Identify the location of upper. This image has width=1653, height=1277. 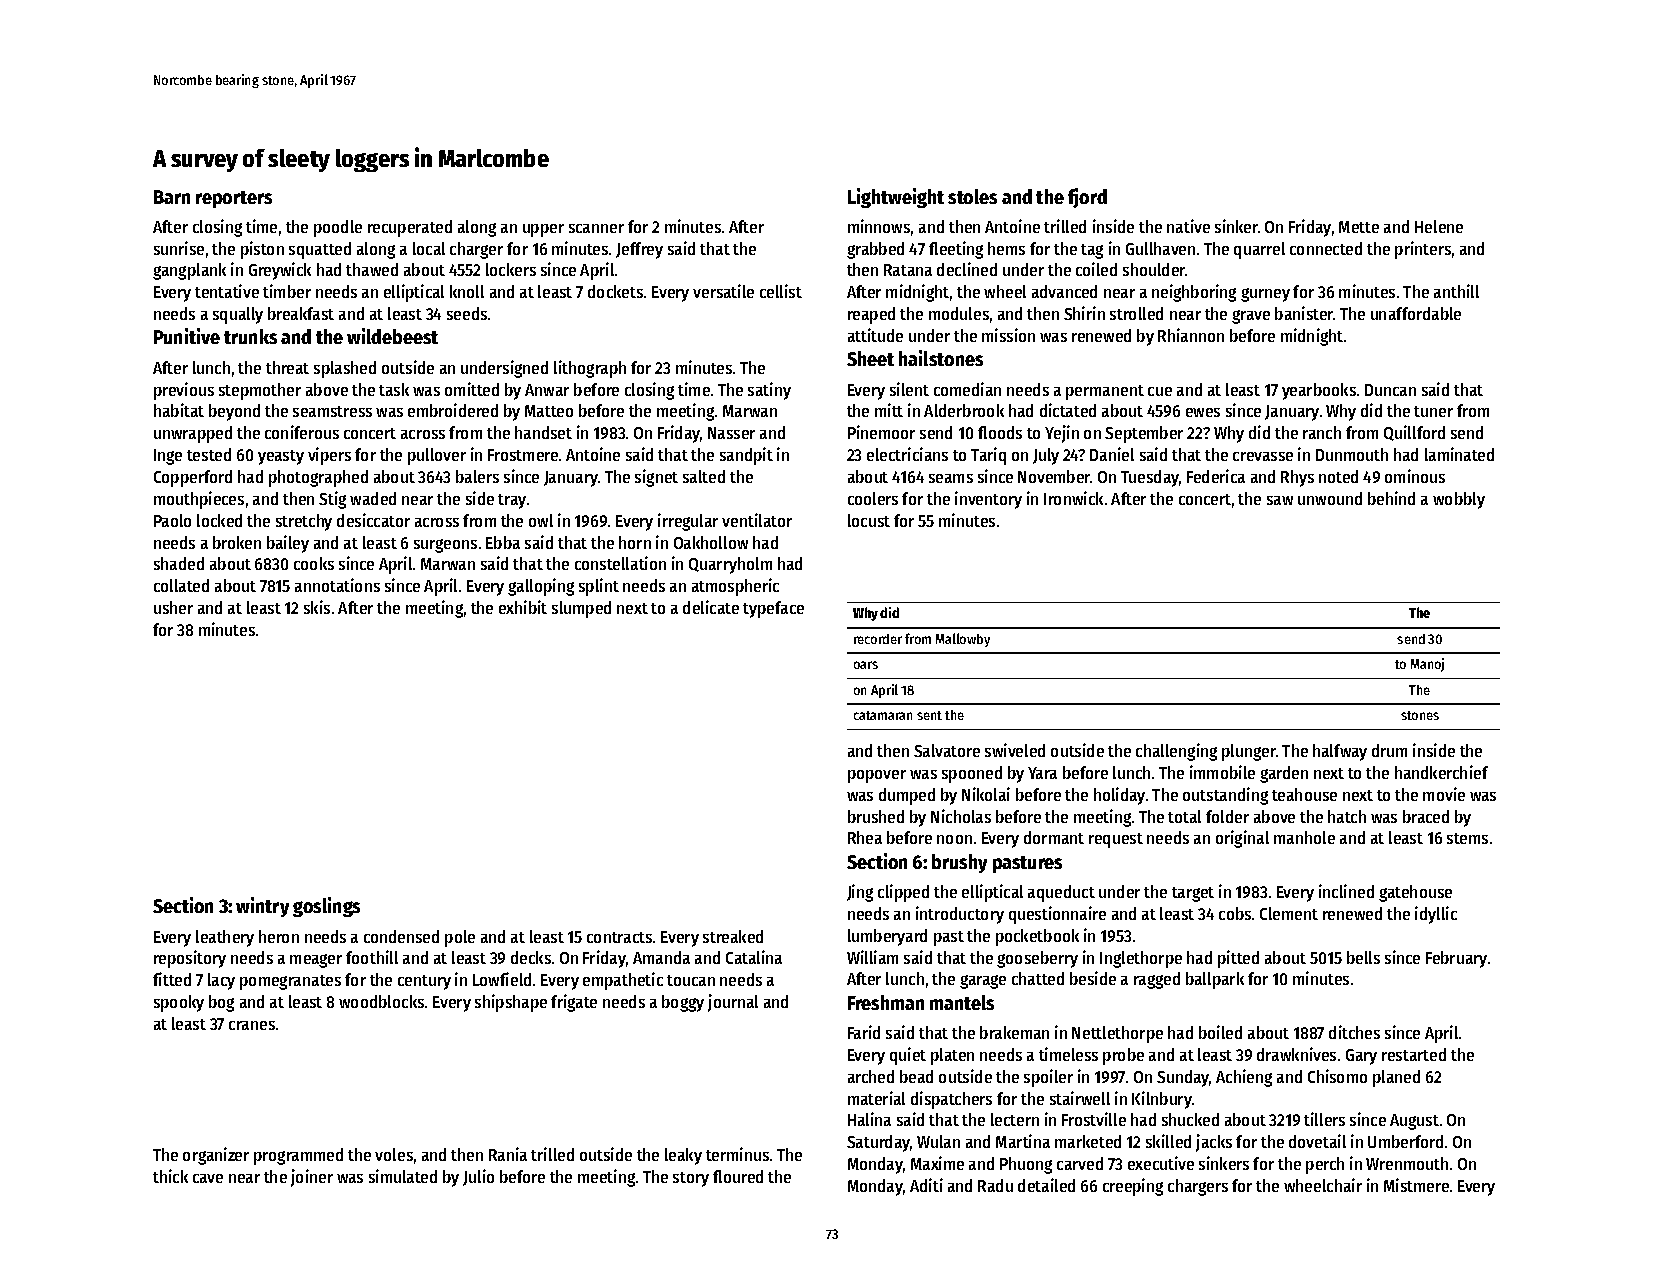
(543, 230).
